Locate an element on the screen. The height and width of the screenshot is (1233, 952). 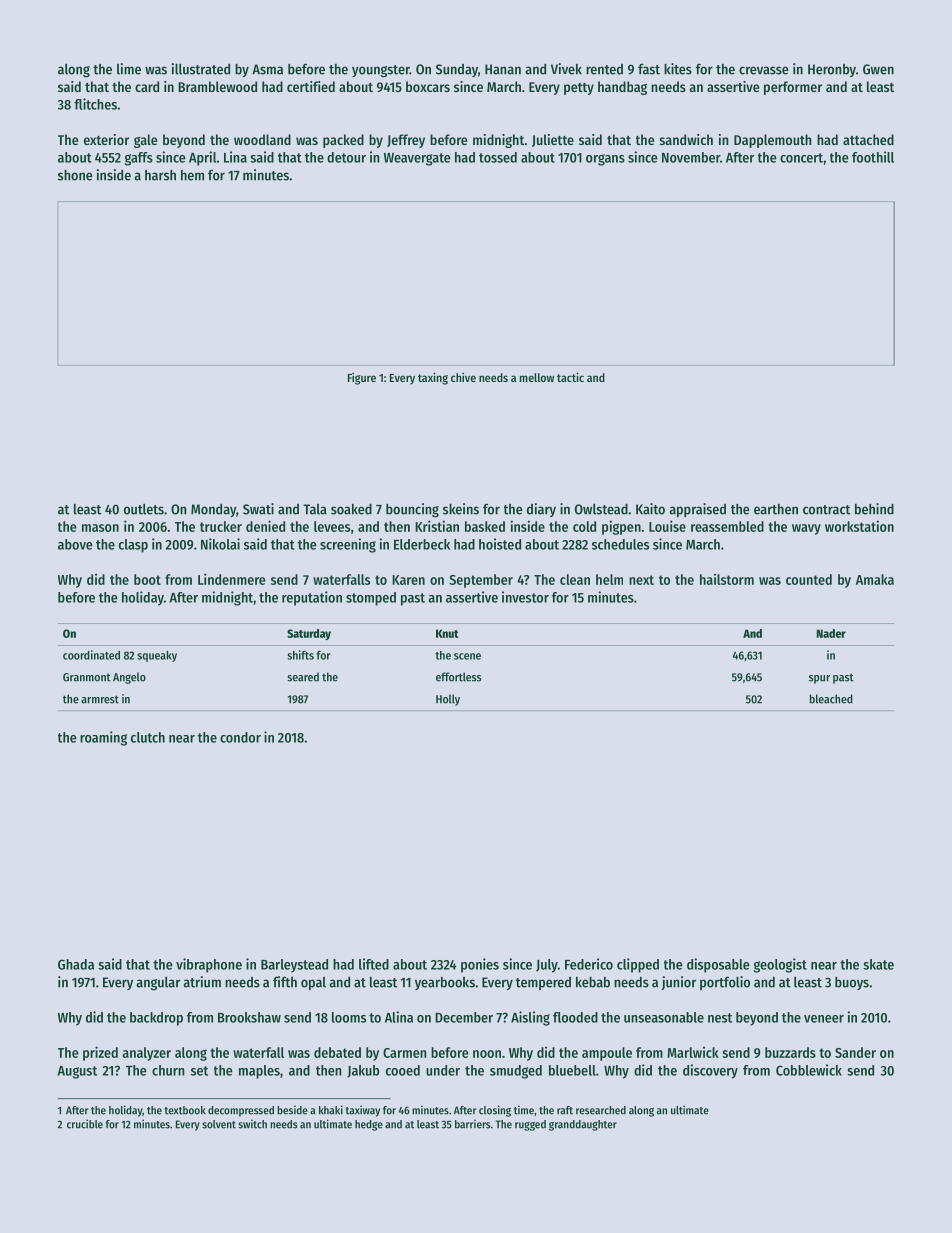
Juliette is located at coordinates (553, 140).
